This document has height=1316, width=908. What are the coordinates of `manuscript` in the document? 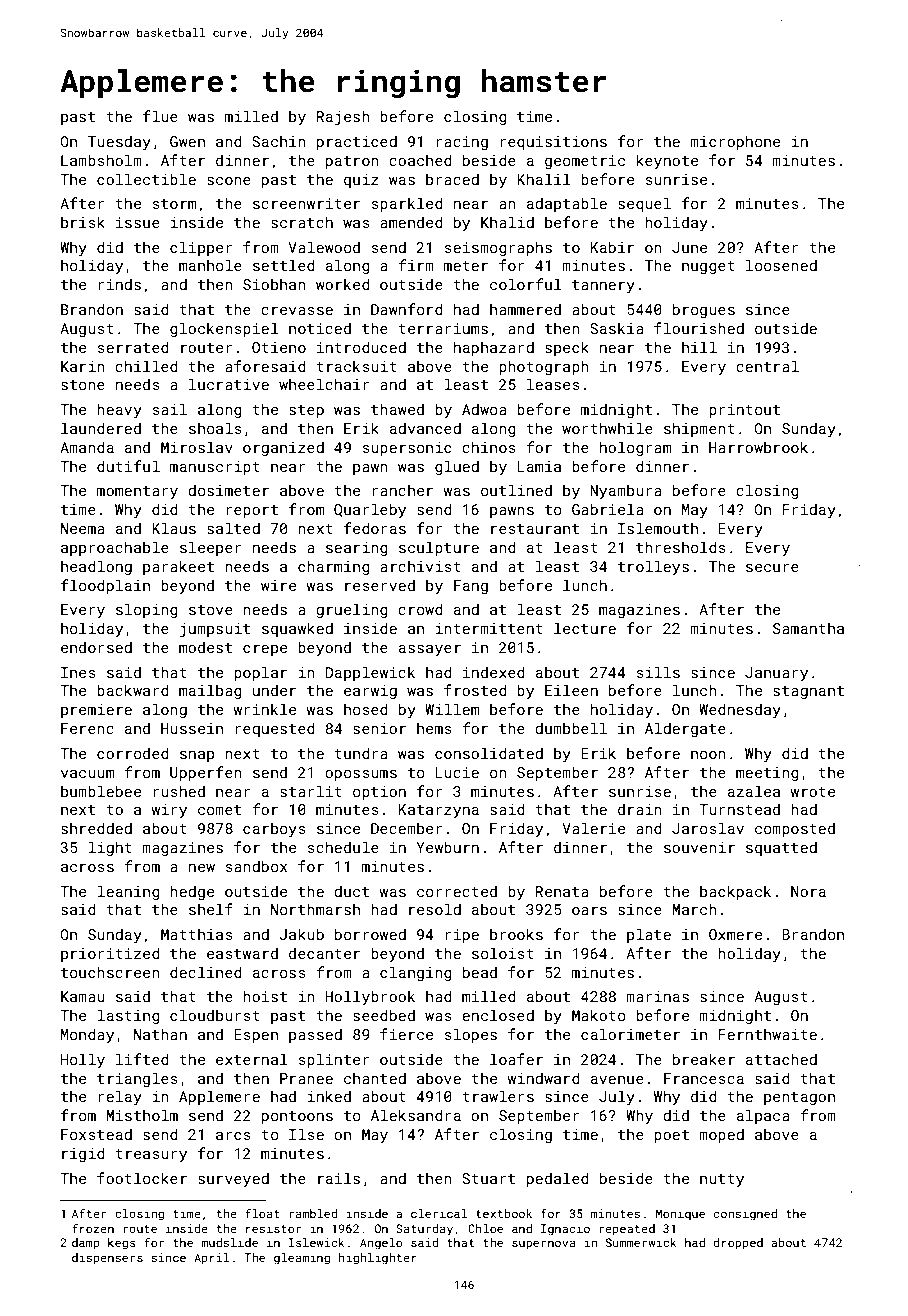 It's located at (215, 468).
